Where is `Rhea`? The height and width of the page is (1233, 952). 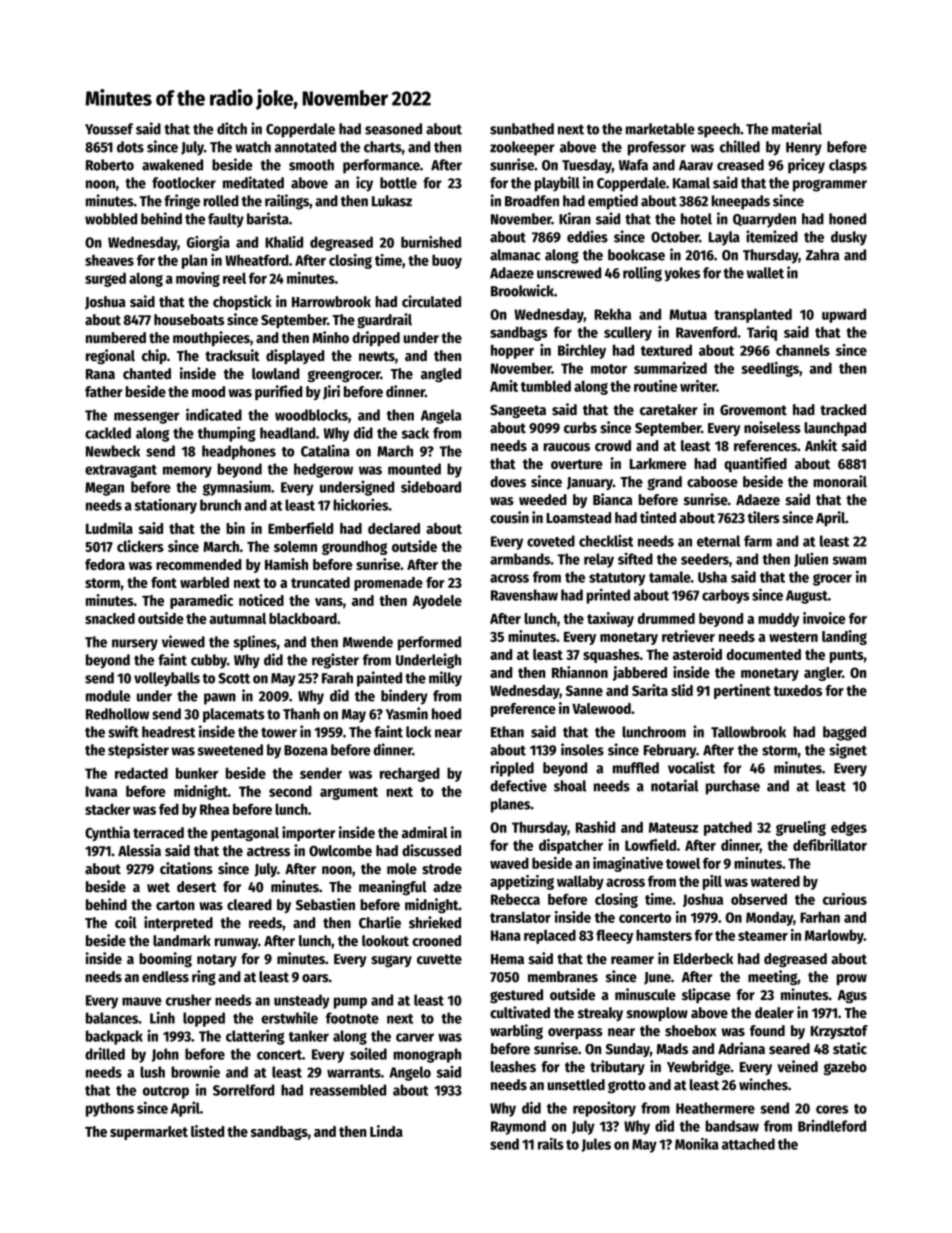
Rhea is located at coordinates (214, 809).
